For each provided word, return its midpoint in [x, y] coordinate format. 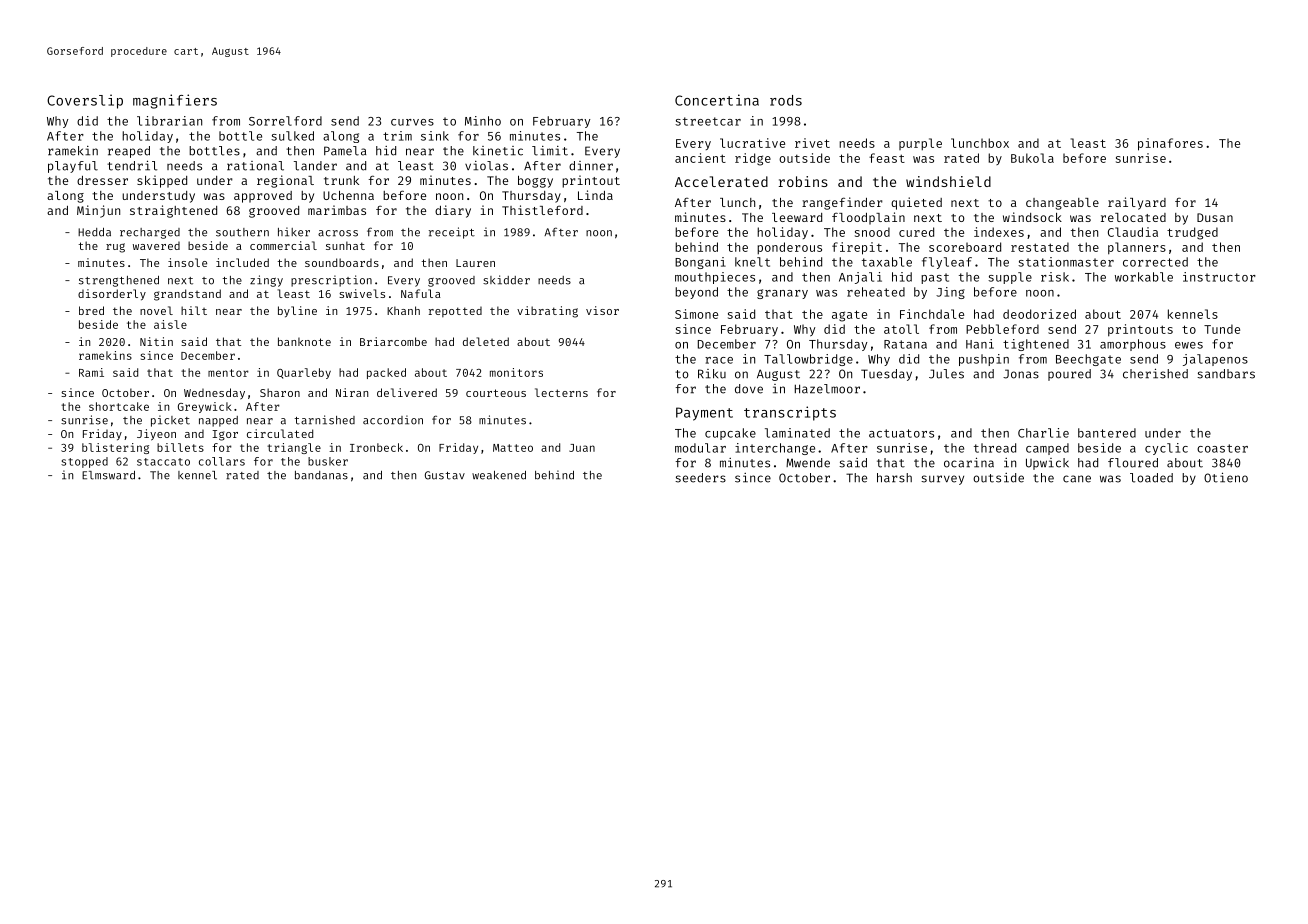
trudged [1192, 233]
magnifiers [175, 101]
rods [786, 100]
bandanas [321, 475]
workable [1144, 277]
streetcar [708, 121]
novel [156, 310]
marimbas [337, 210]
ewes [1189, 345]
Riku [712, 374]
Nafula [421, 293]
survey [942, 480]
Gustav [445, 475]
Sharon [280, 392]
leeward [797, 217]
